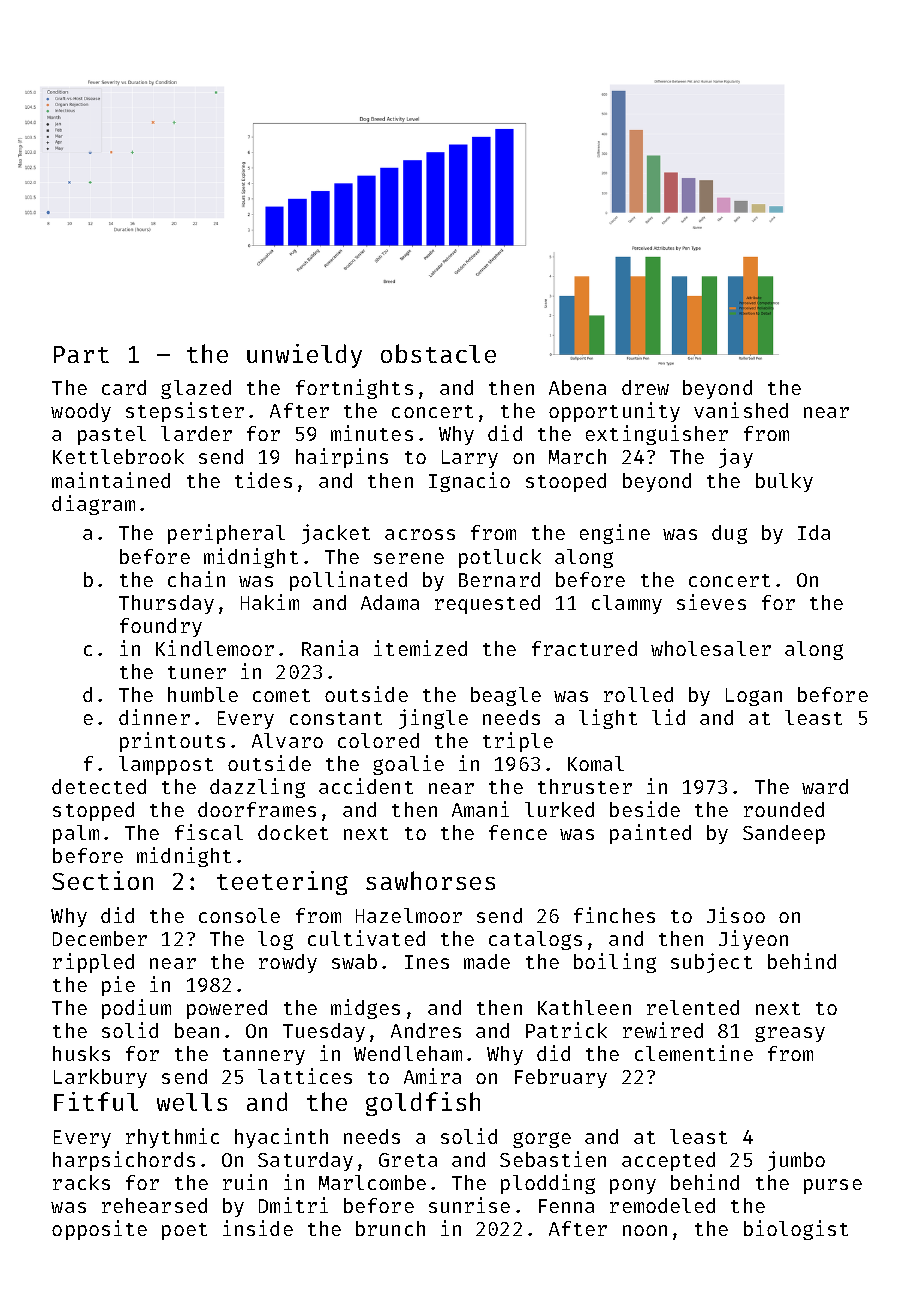 The width and height of the document is (924, 1308). What do you see at coordinates (487, 961) in the document?
I see `made` at bounding box center [487, 961].
